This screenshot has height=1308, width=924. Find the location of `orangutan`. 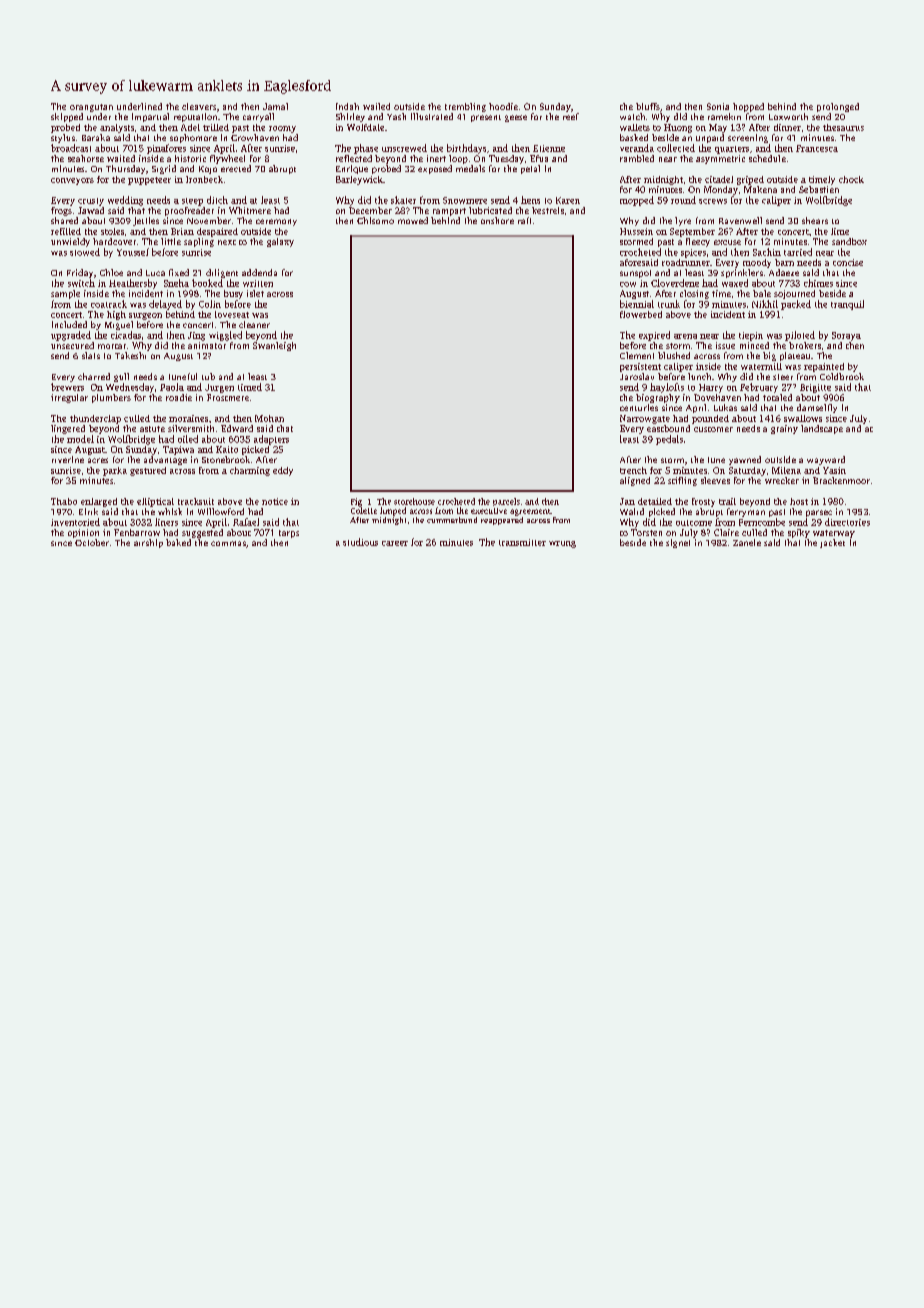

orangutan is located at coordinates (91, 108).
